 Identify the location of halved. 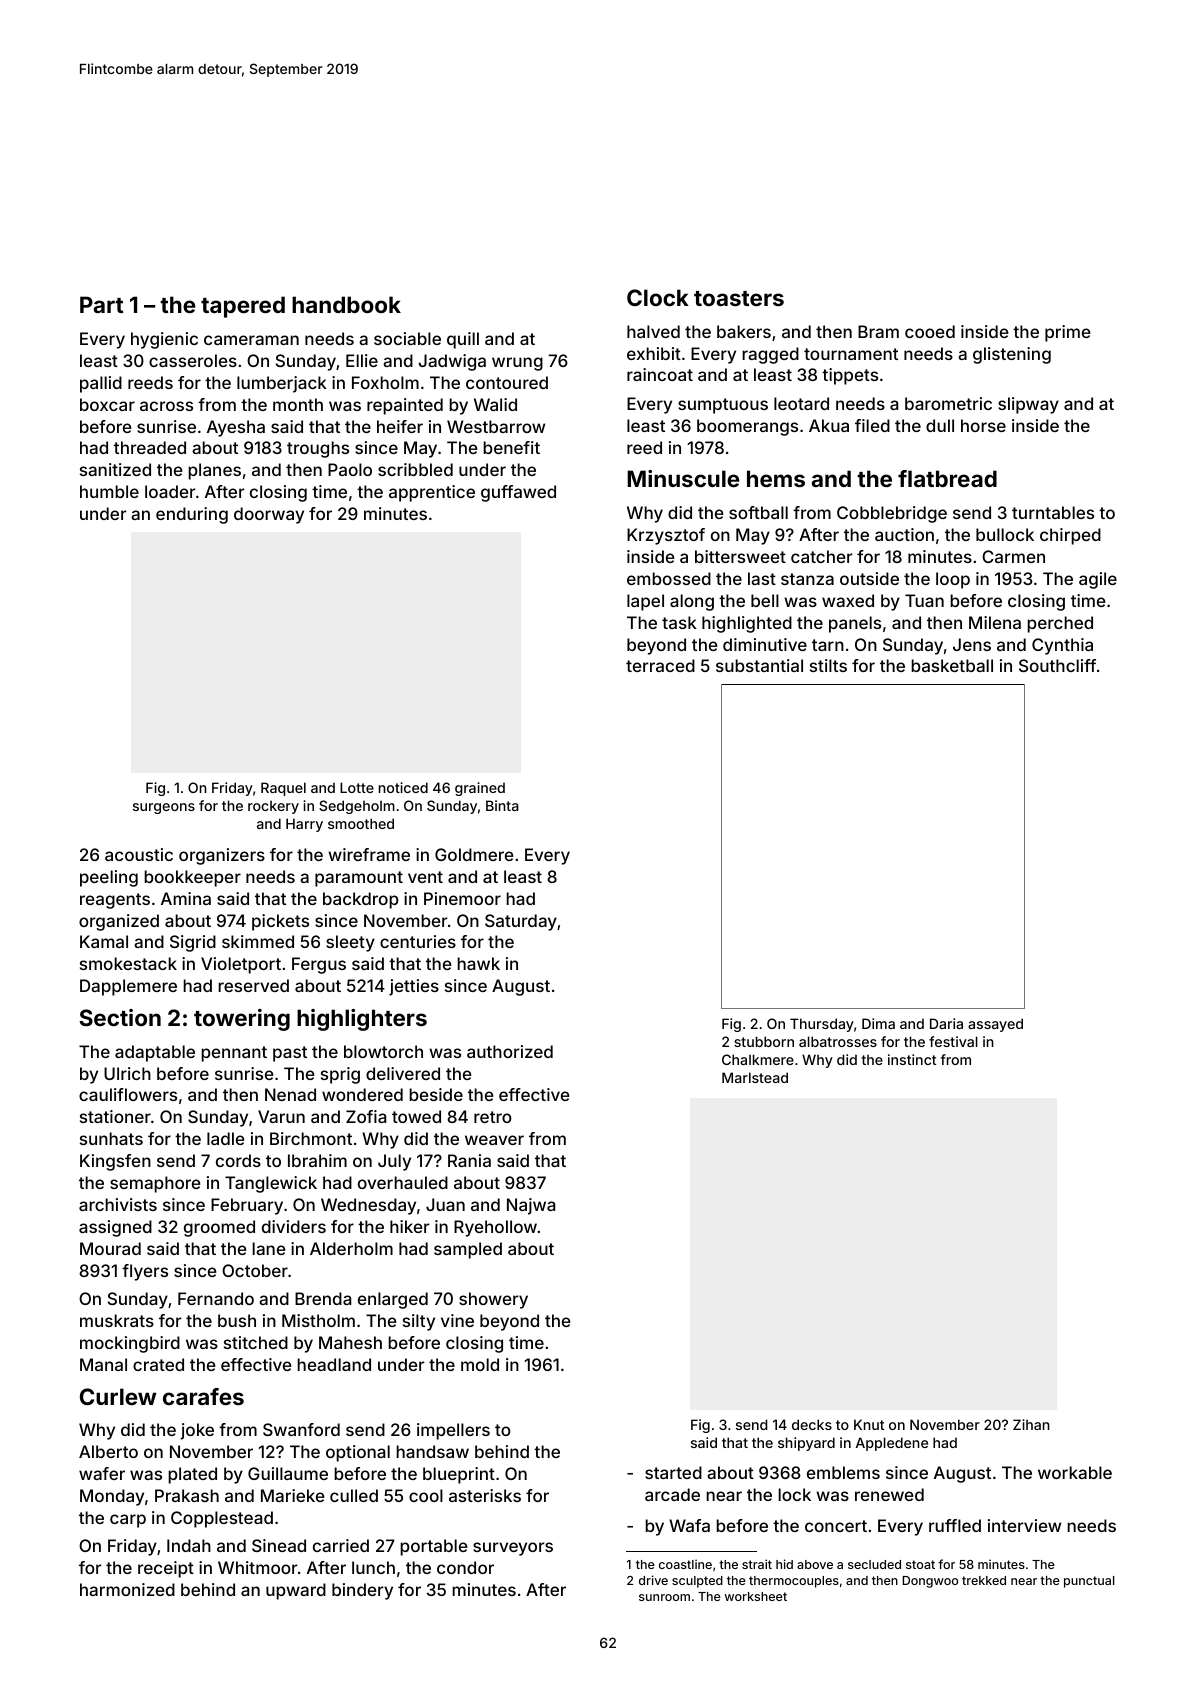
(653, 331).
